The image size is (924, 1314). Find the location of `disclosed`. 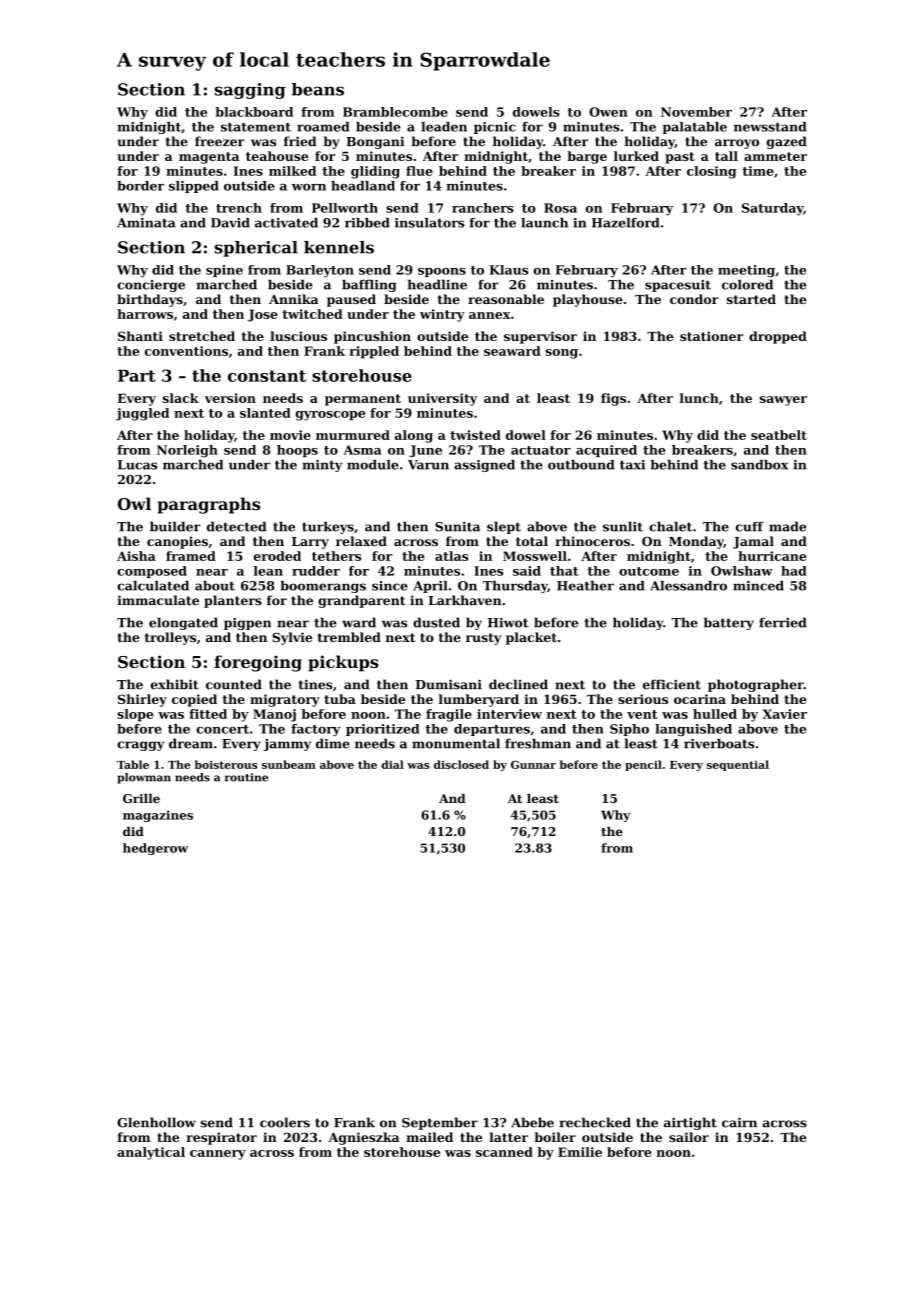

disclosed is located at coordinates (461, 764).
